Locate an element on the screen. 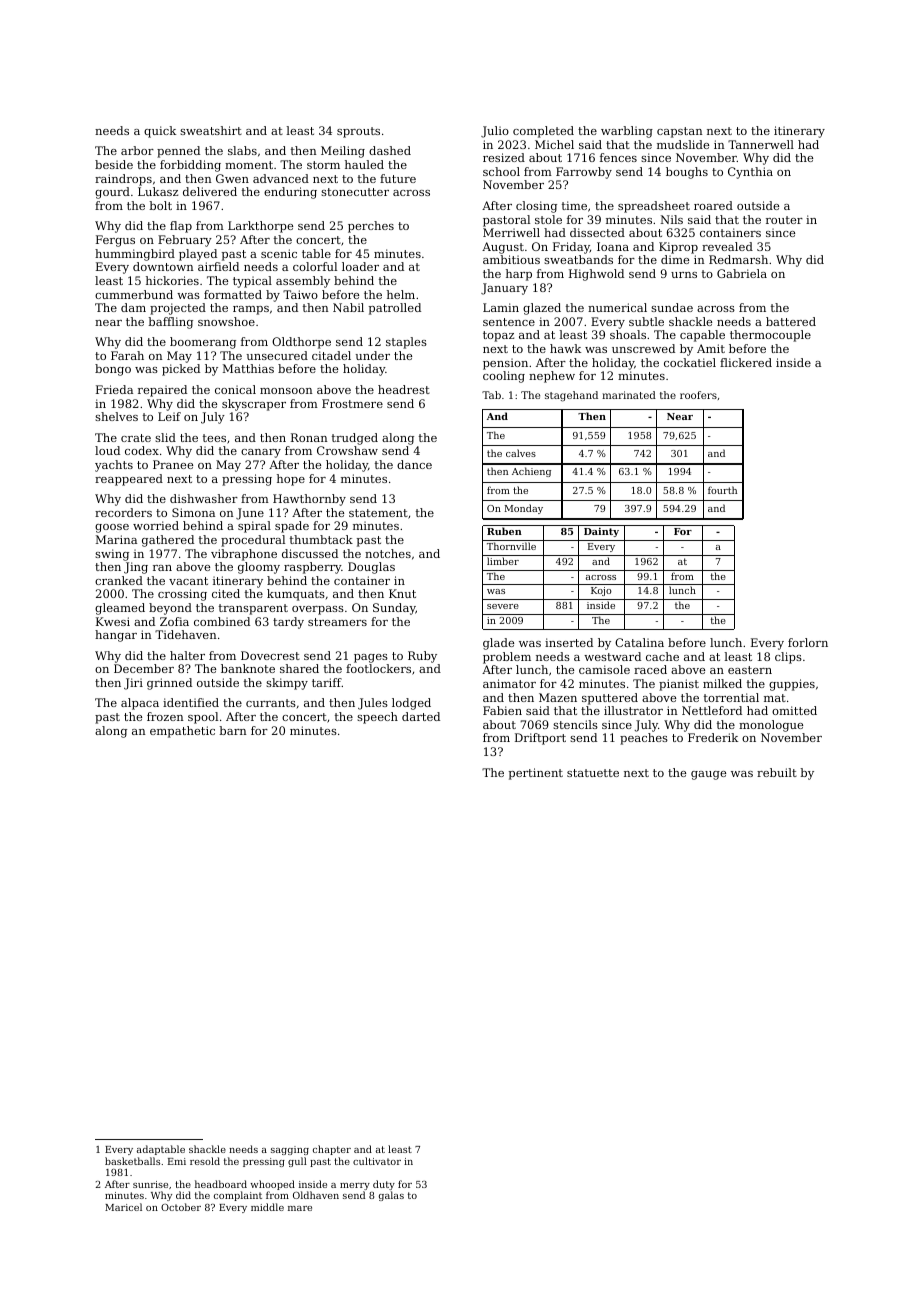 This screenshot has height=1308, width=924. gauge is located at coordinates (708, 775).
